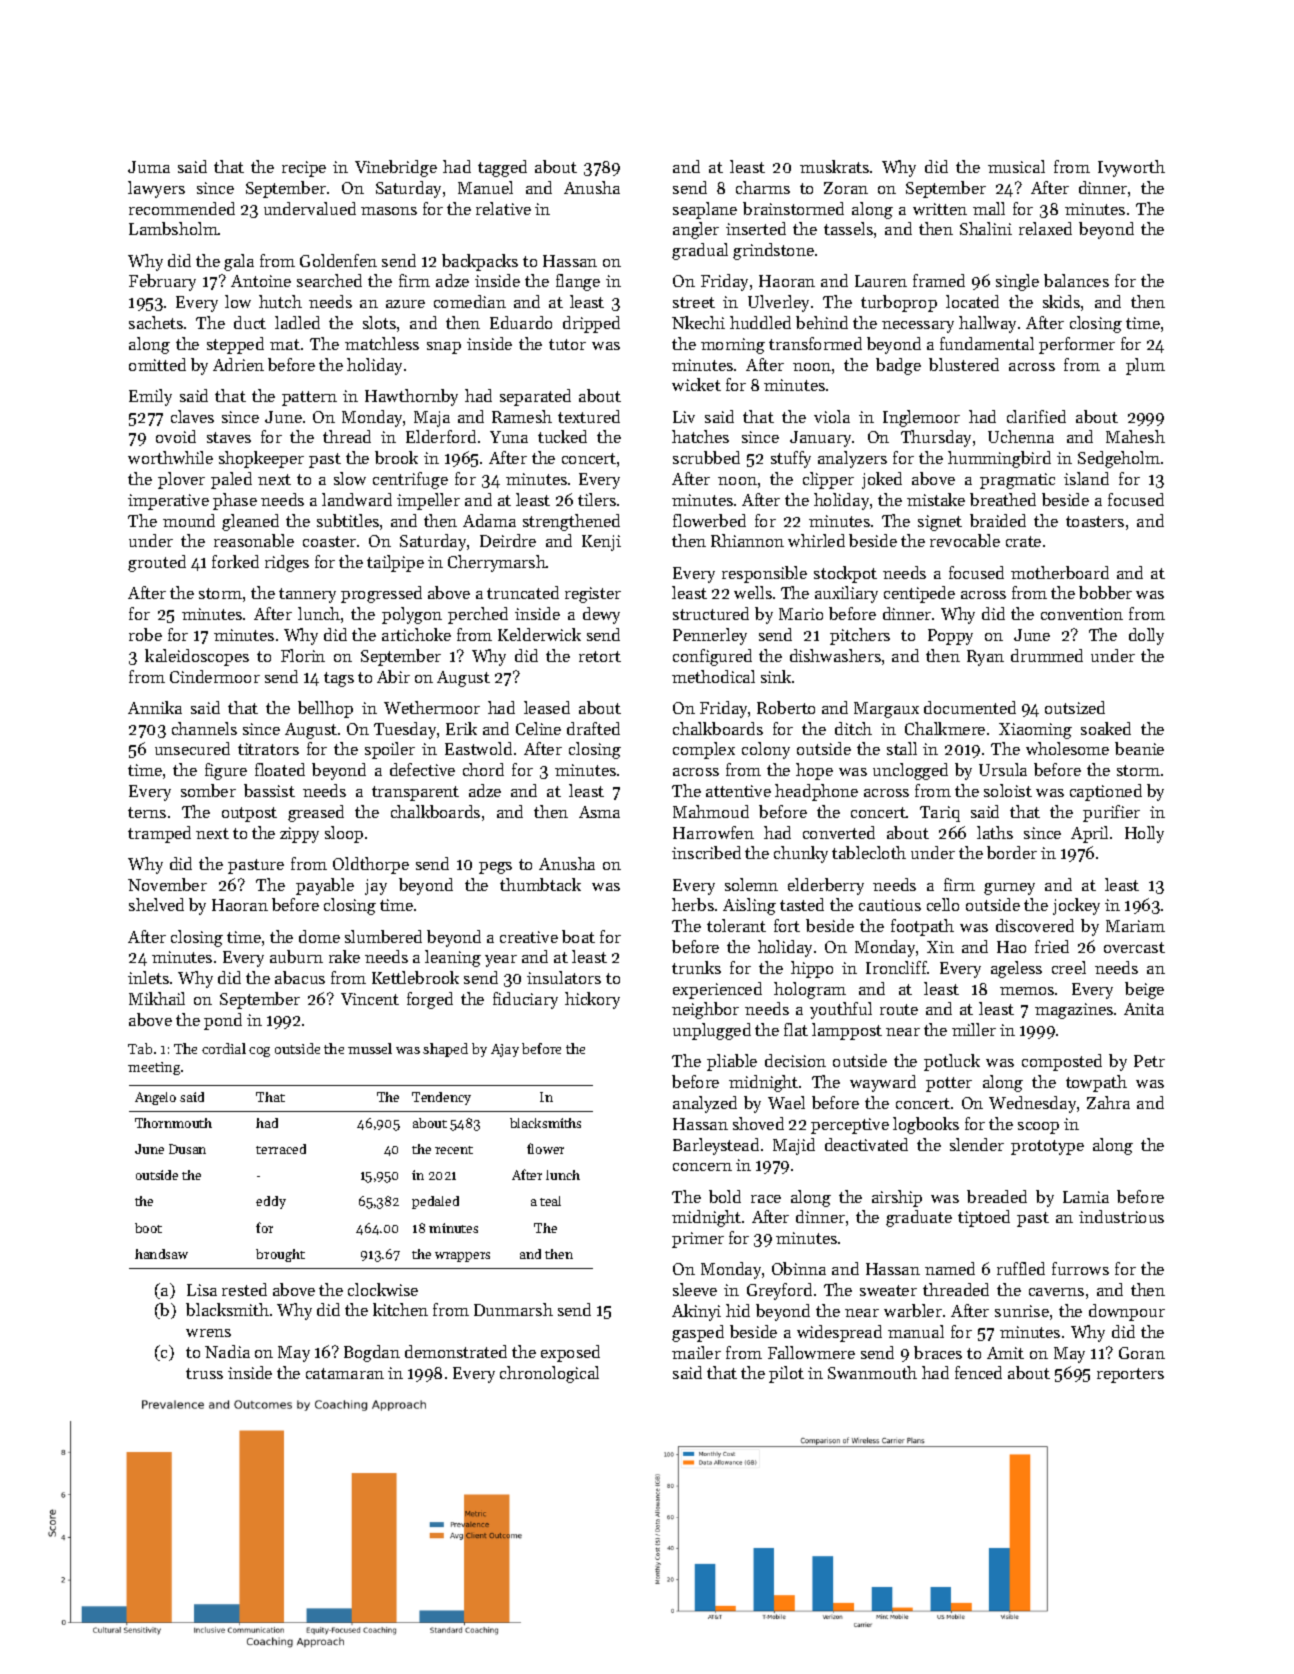 This image has height=1674, width=1294. Describe the element at coordinates (189, 520) in the image. I see `mound` at that location.
